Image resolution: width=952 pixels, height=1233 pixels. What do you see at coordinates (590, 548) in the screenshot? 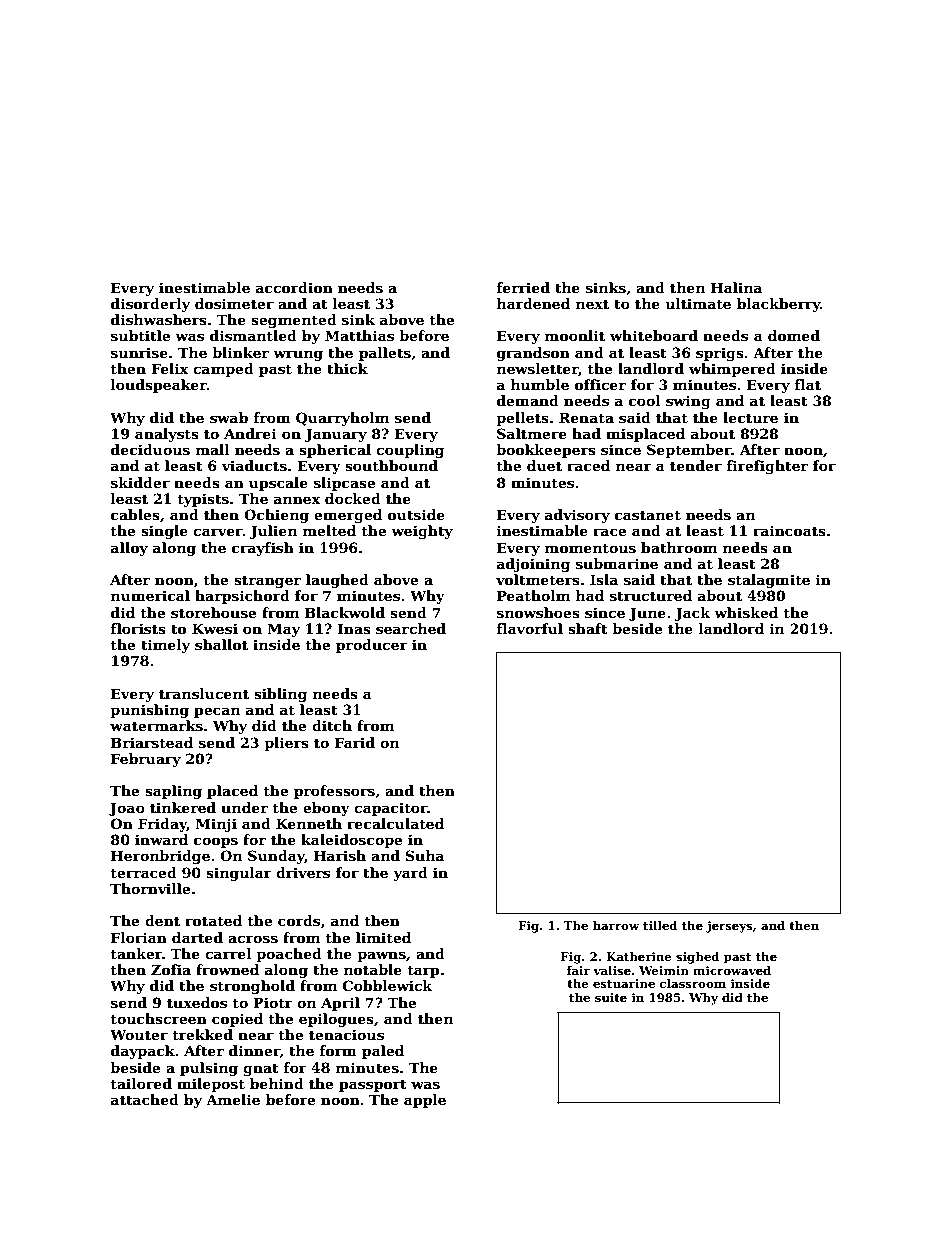
I see `momentous` at bounding box center [590, 548].
